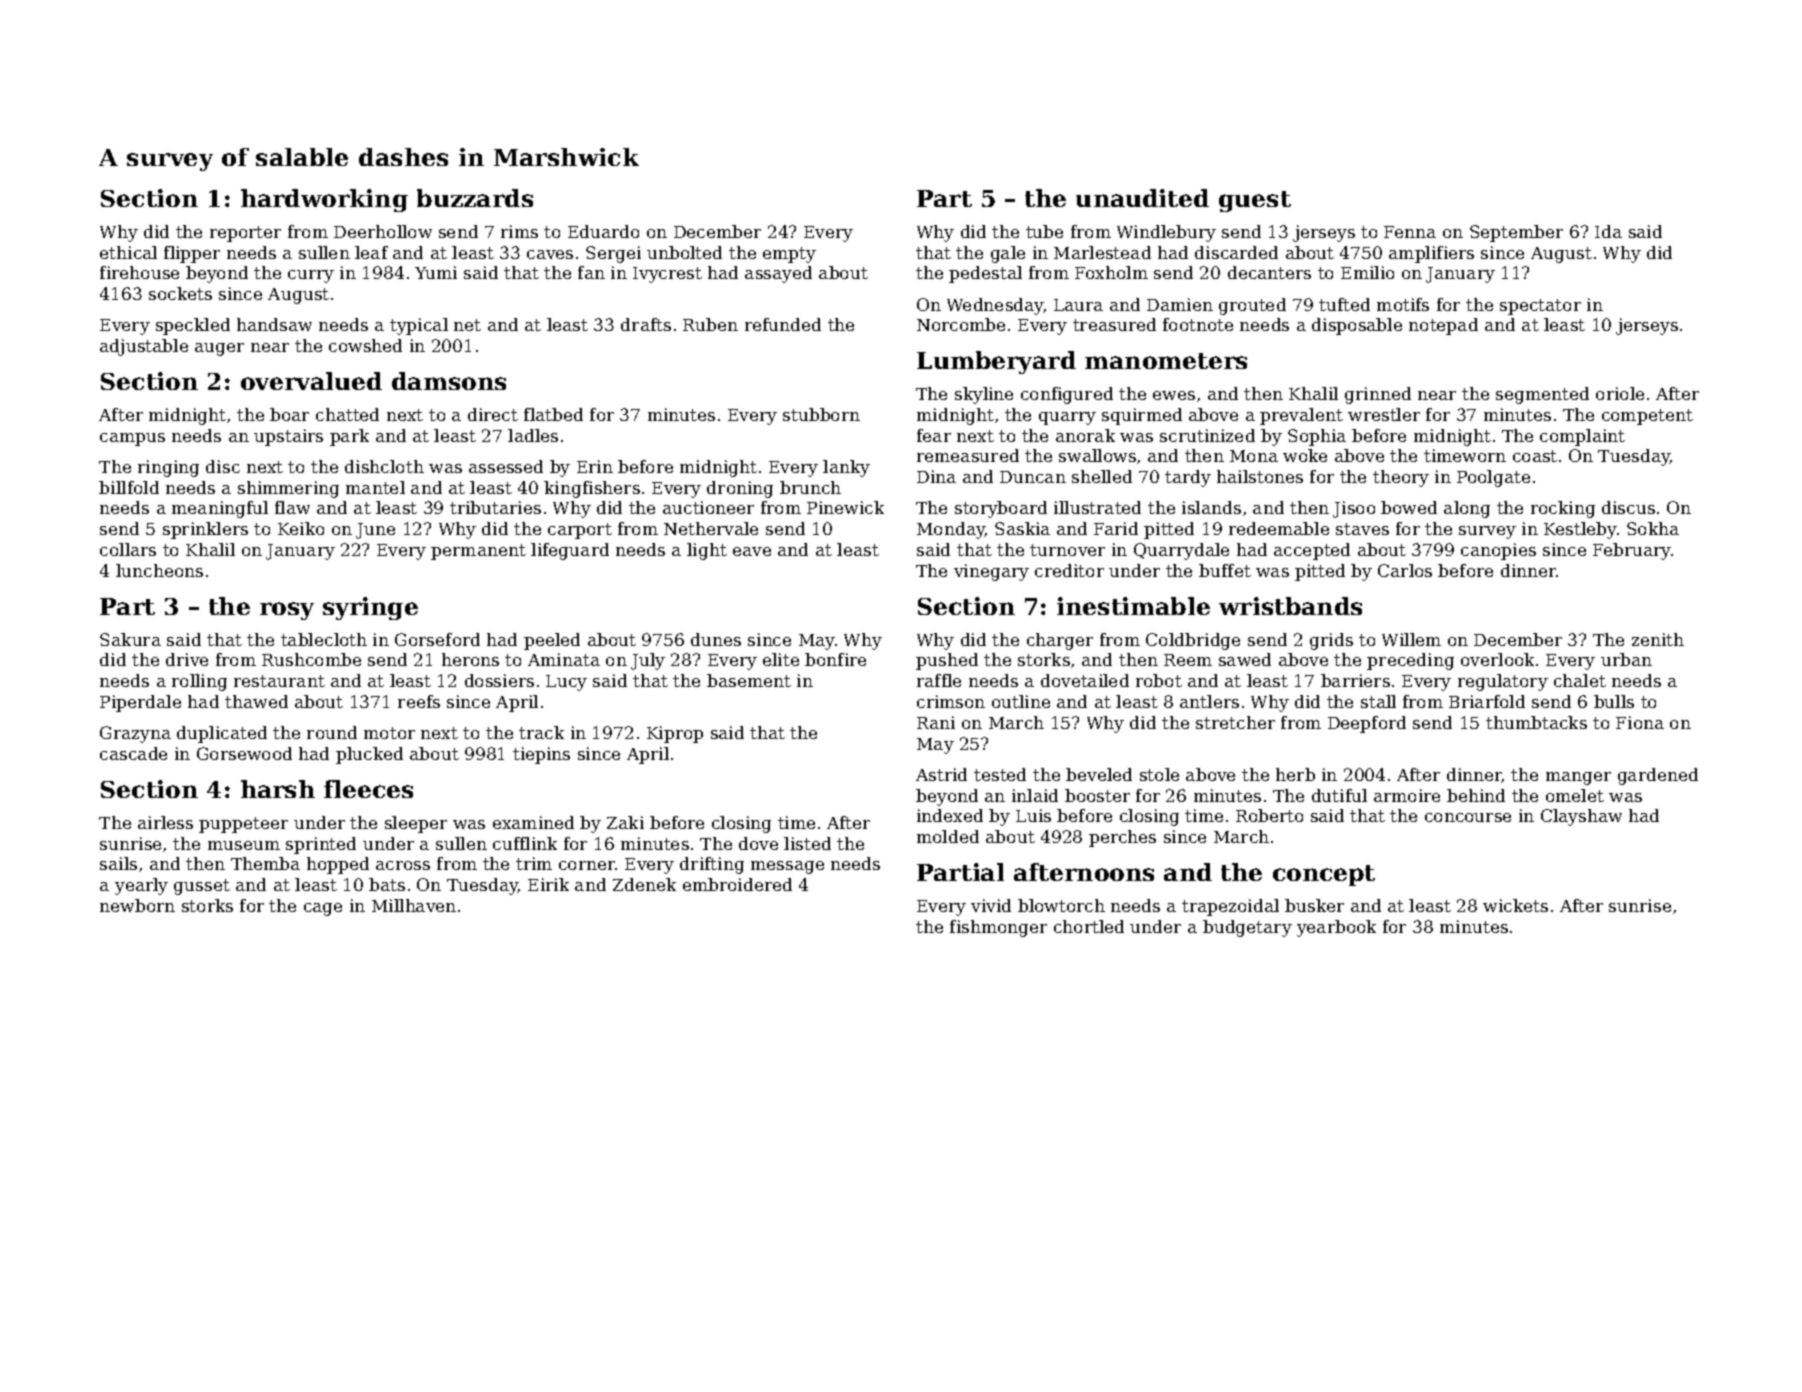 This image has height=1392, width=1802. I want to click on Clayshaw, so click(1581, 817).
